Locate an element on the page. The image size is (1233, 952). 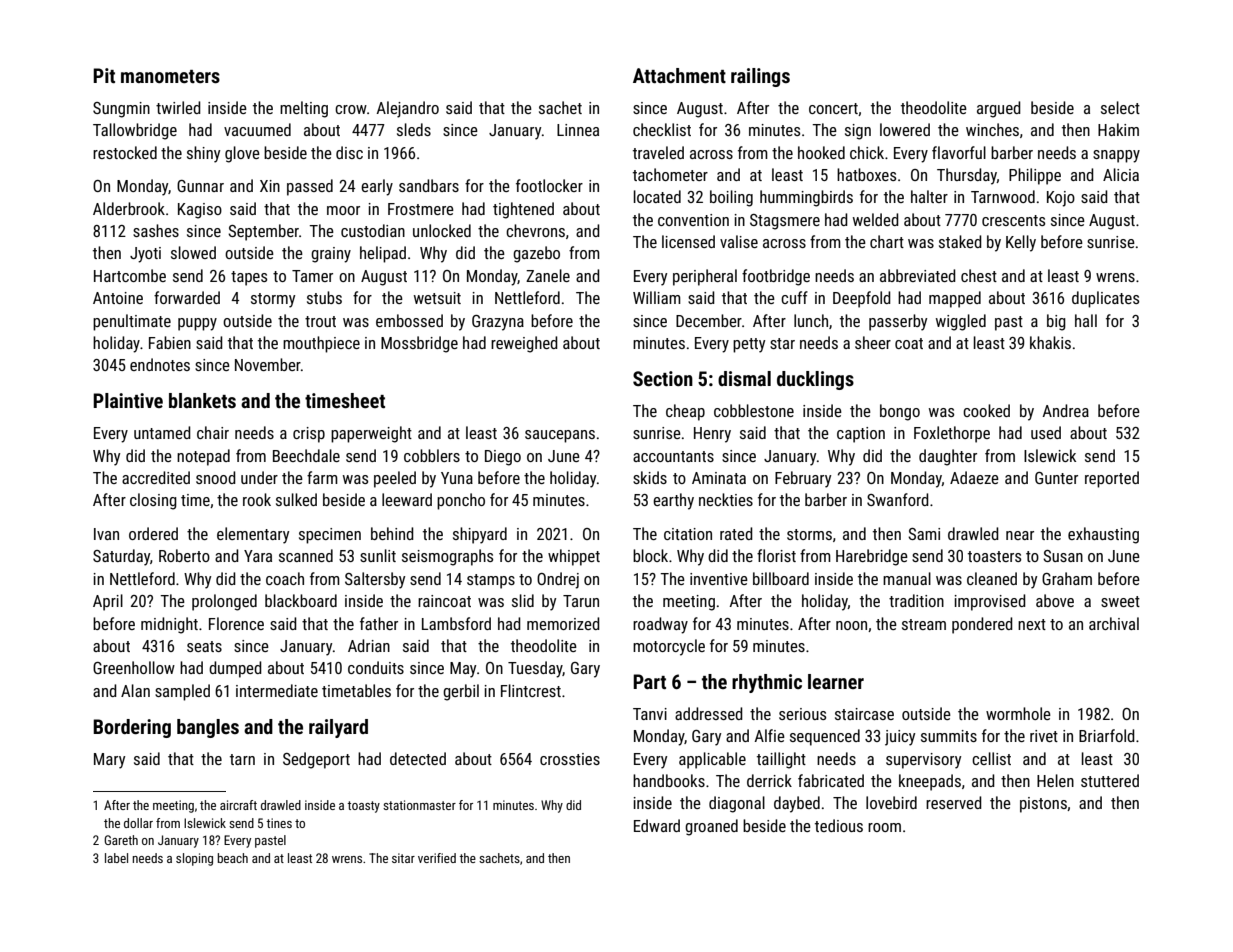
intermediate is located at coordinates (277, 690).
